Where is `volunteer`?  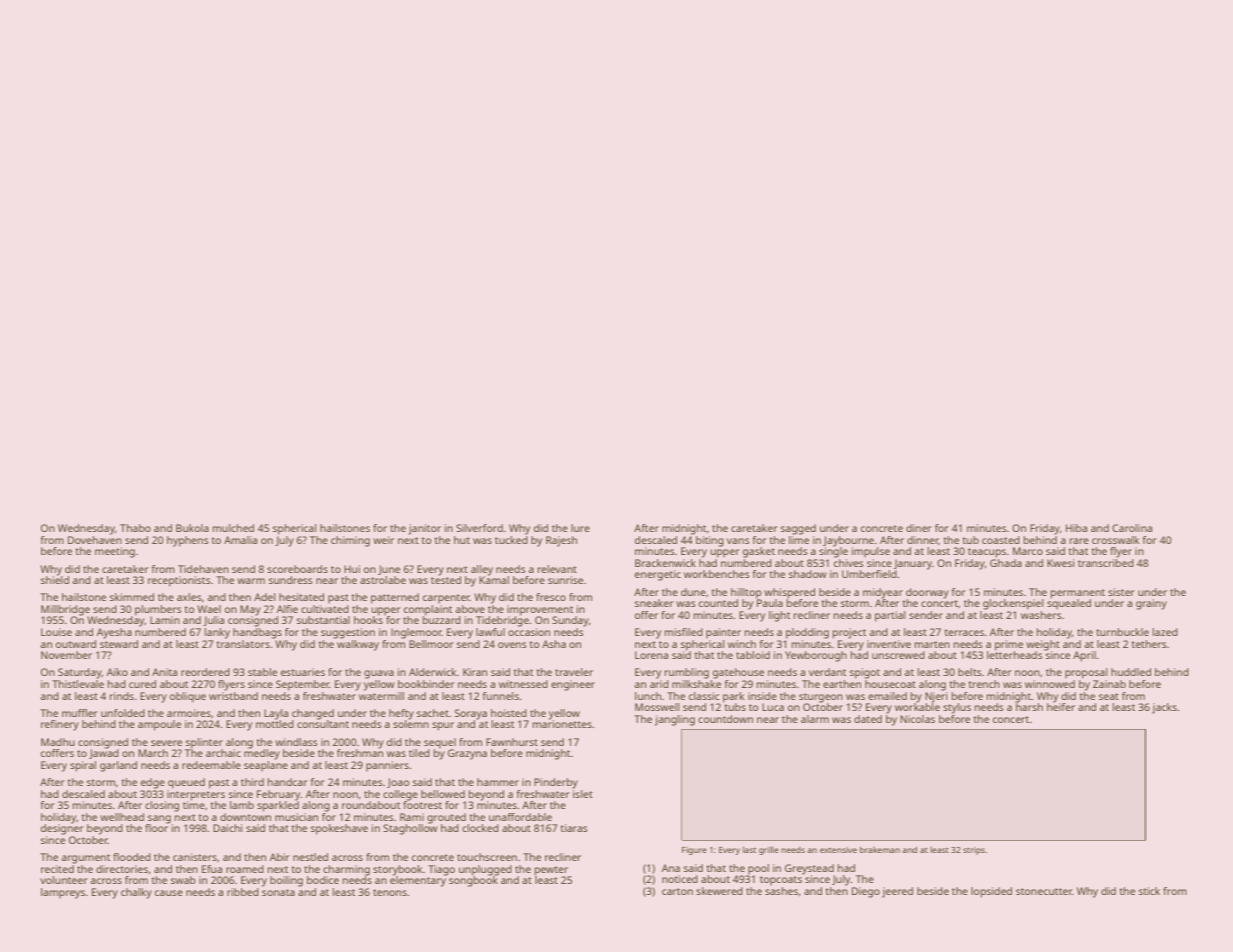 volunteer is located at coordinates (64, 880).
